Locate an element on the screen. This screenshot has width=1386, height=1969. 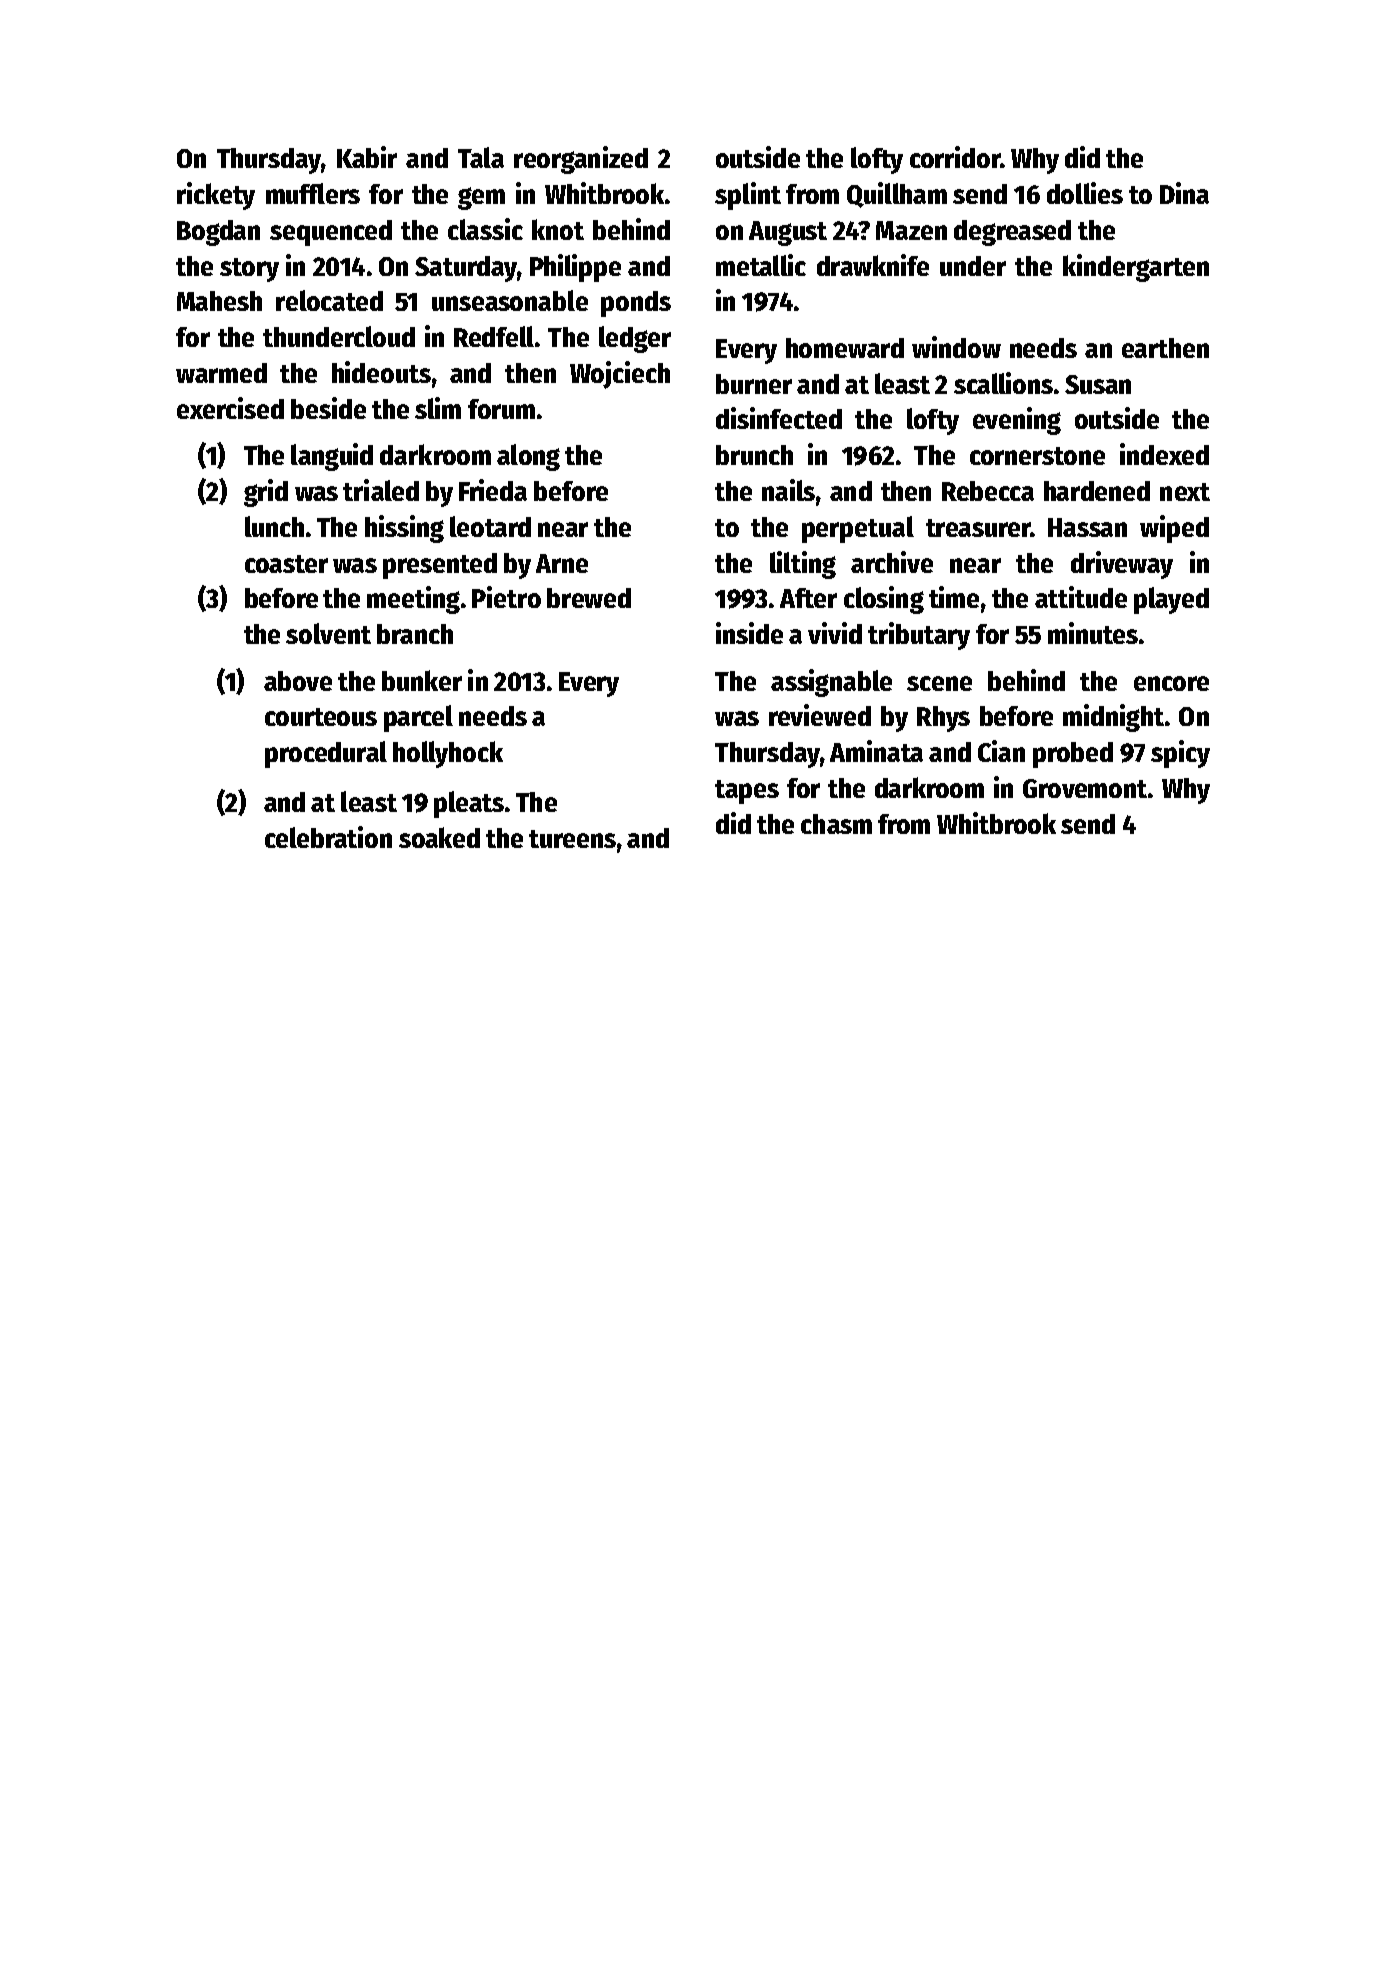
reorganized is located at coordinates (581, 160).
